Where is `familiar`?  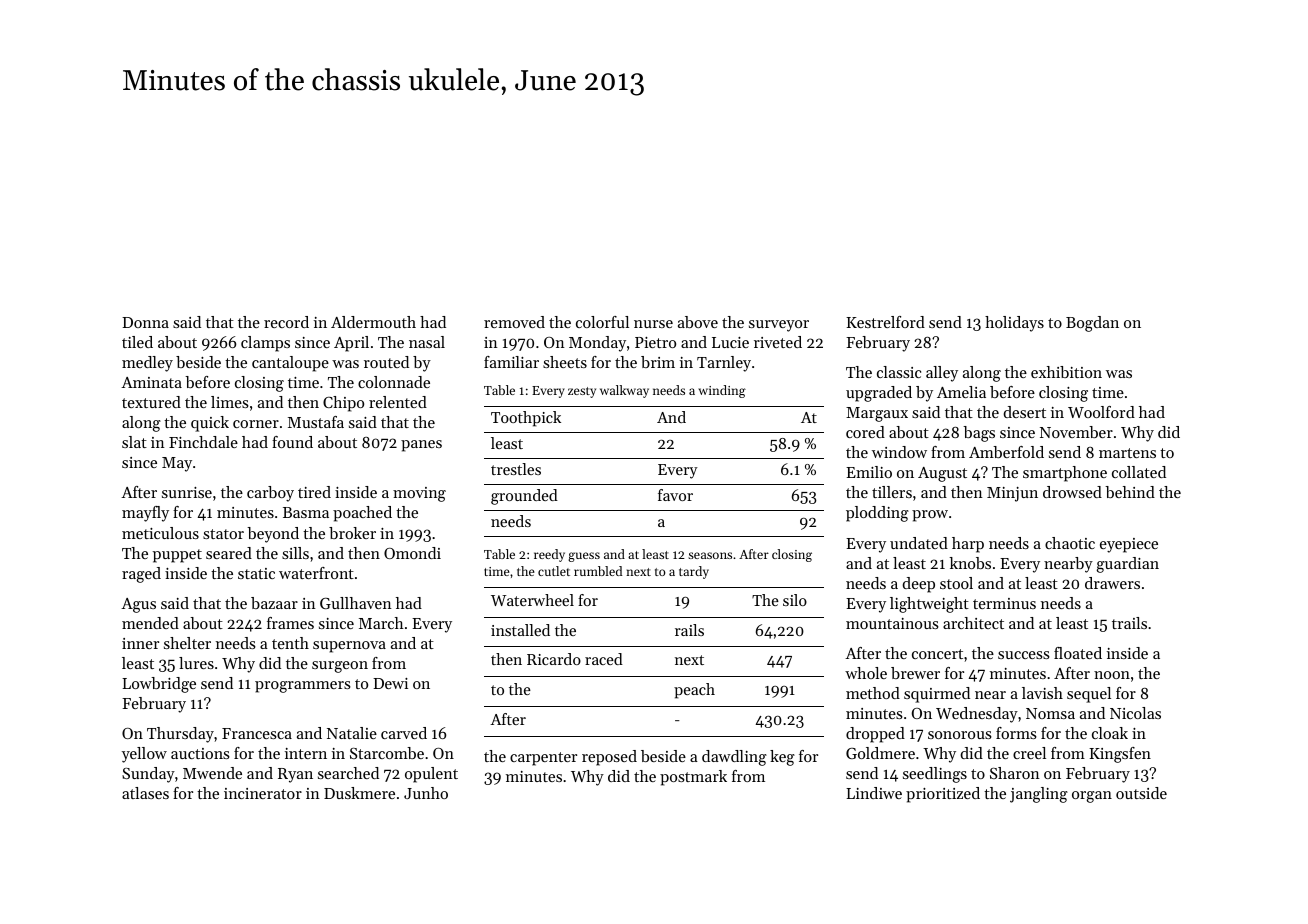
familiar is located at coordinates (511, 362).
